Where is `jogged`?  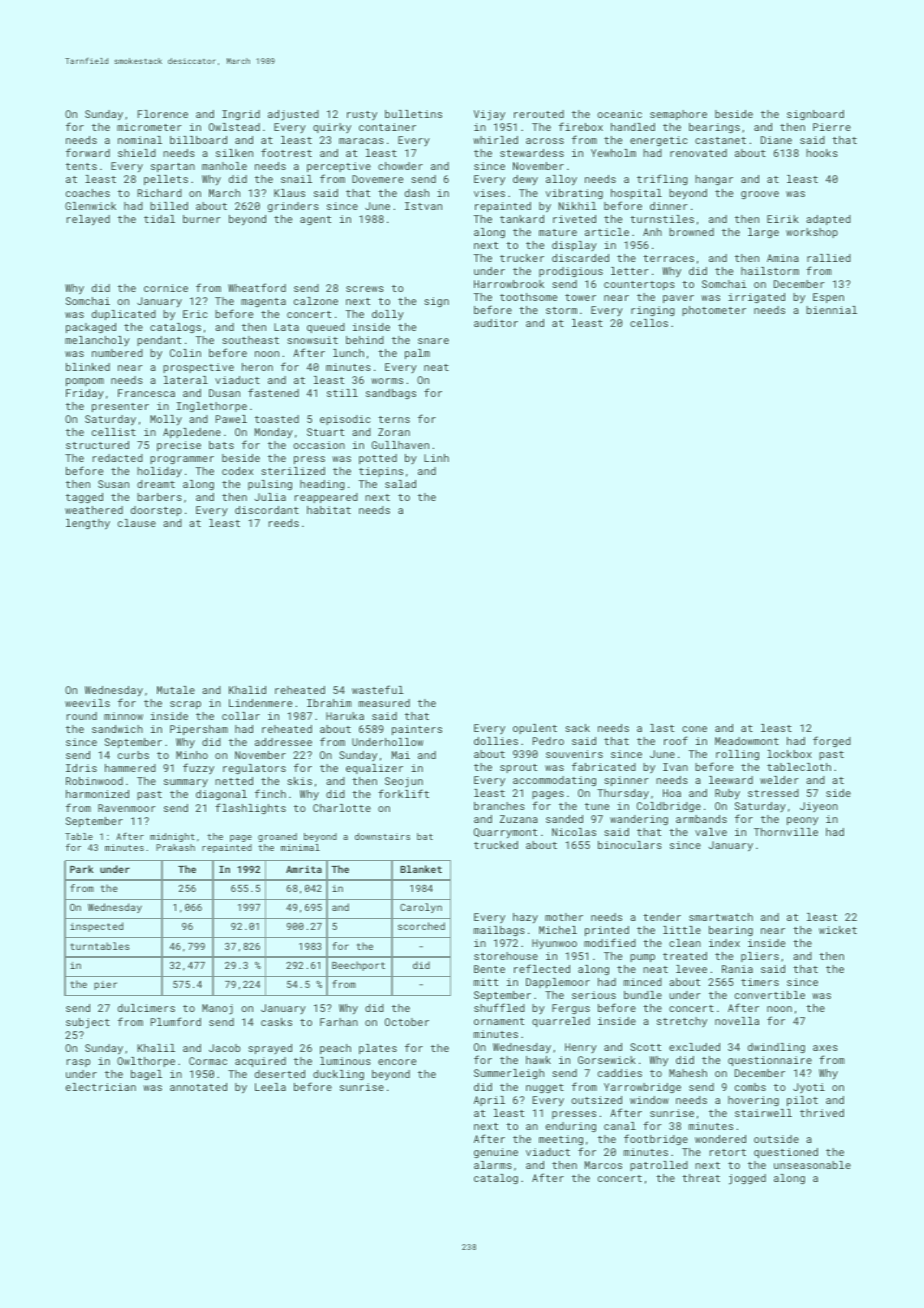 jogged is located at coordinates (747, 1179).
